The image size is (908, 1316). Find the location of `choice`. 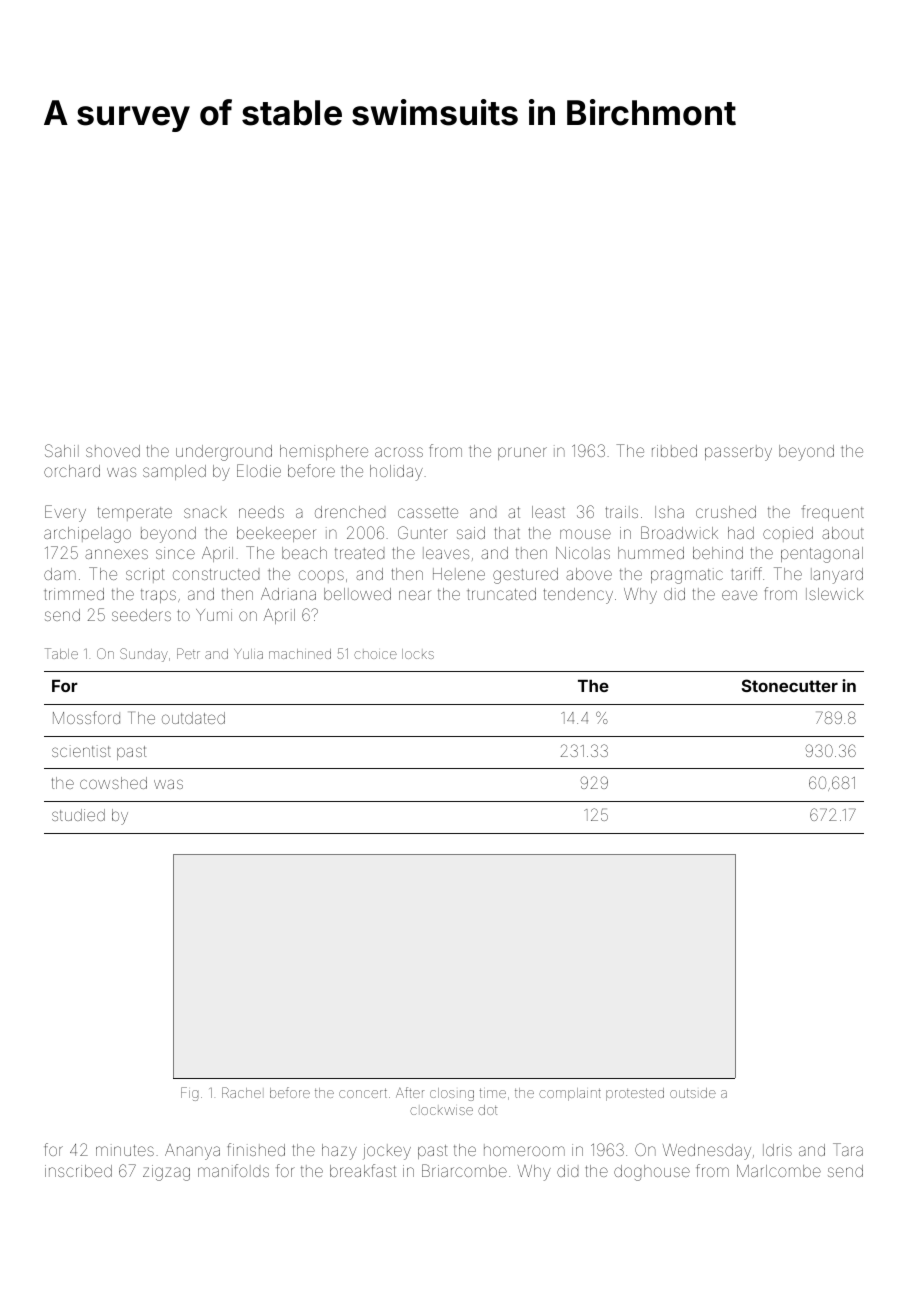

choice is located at coordinates (375, 655).
